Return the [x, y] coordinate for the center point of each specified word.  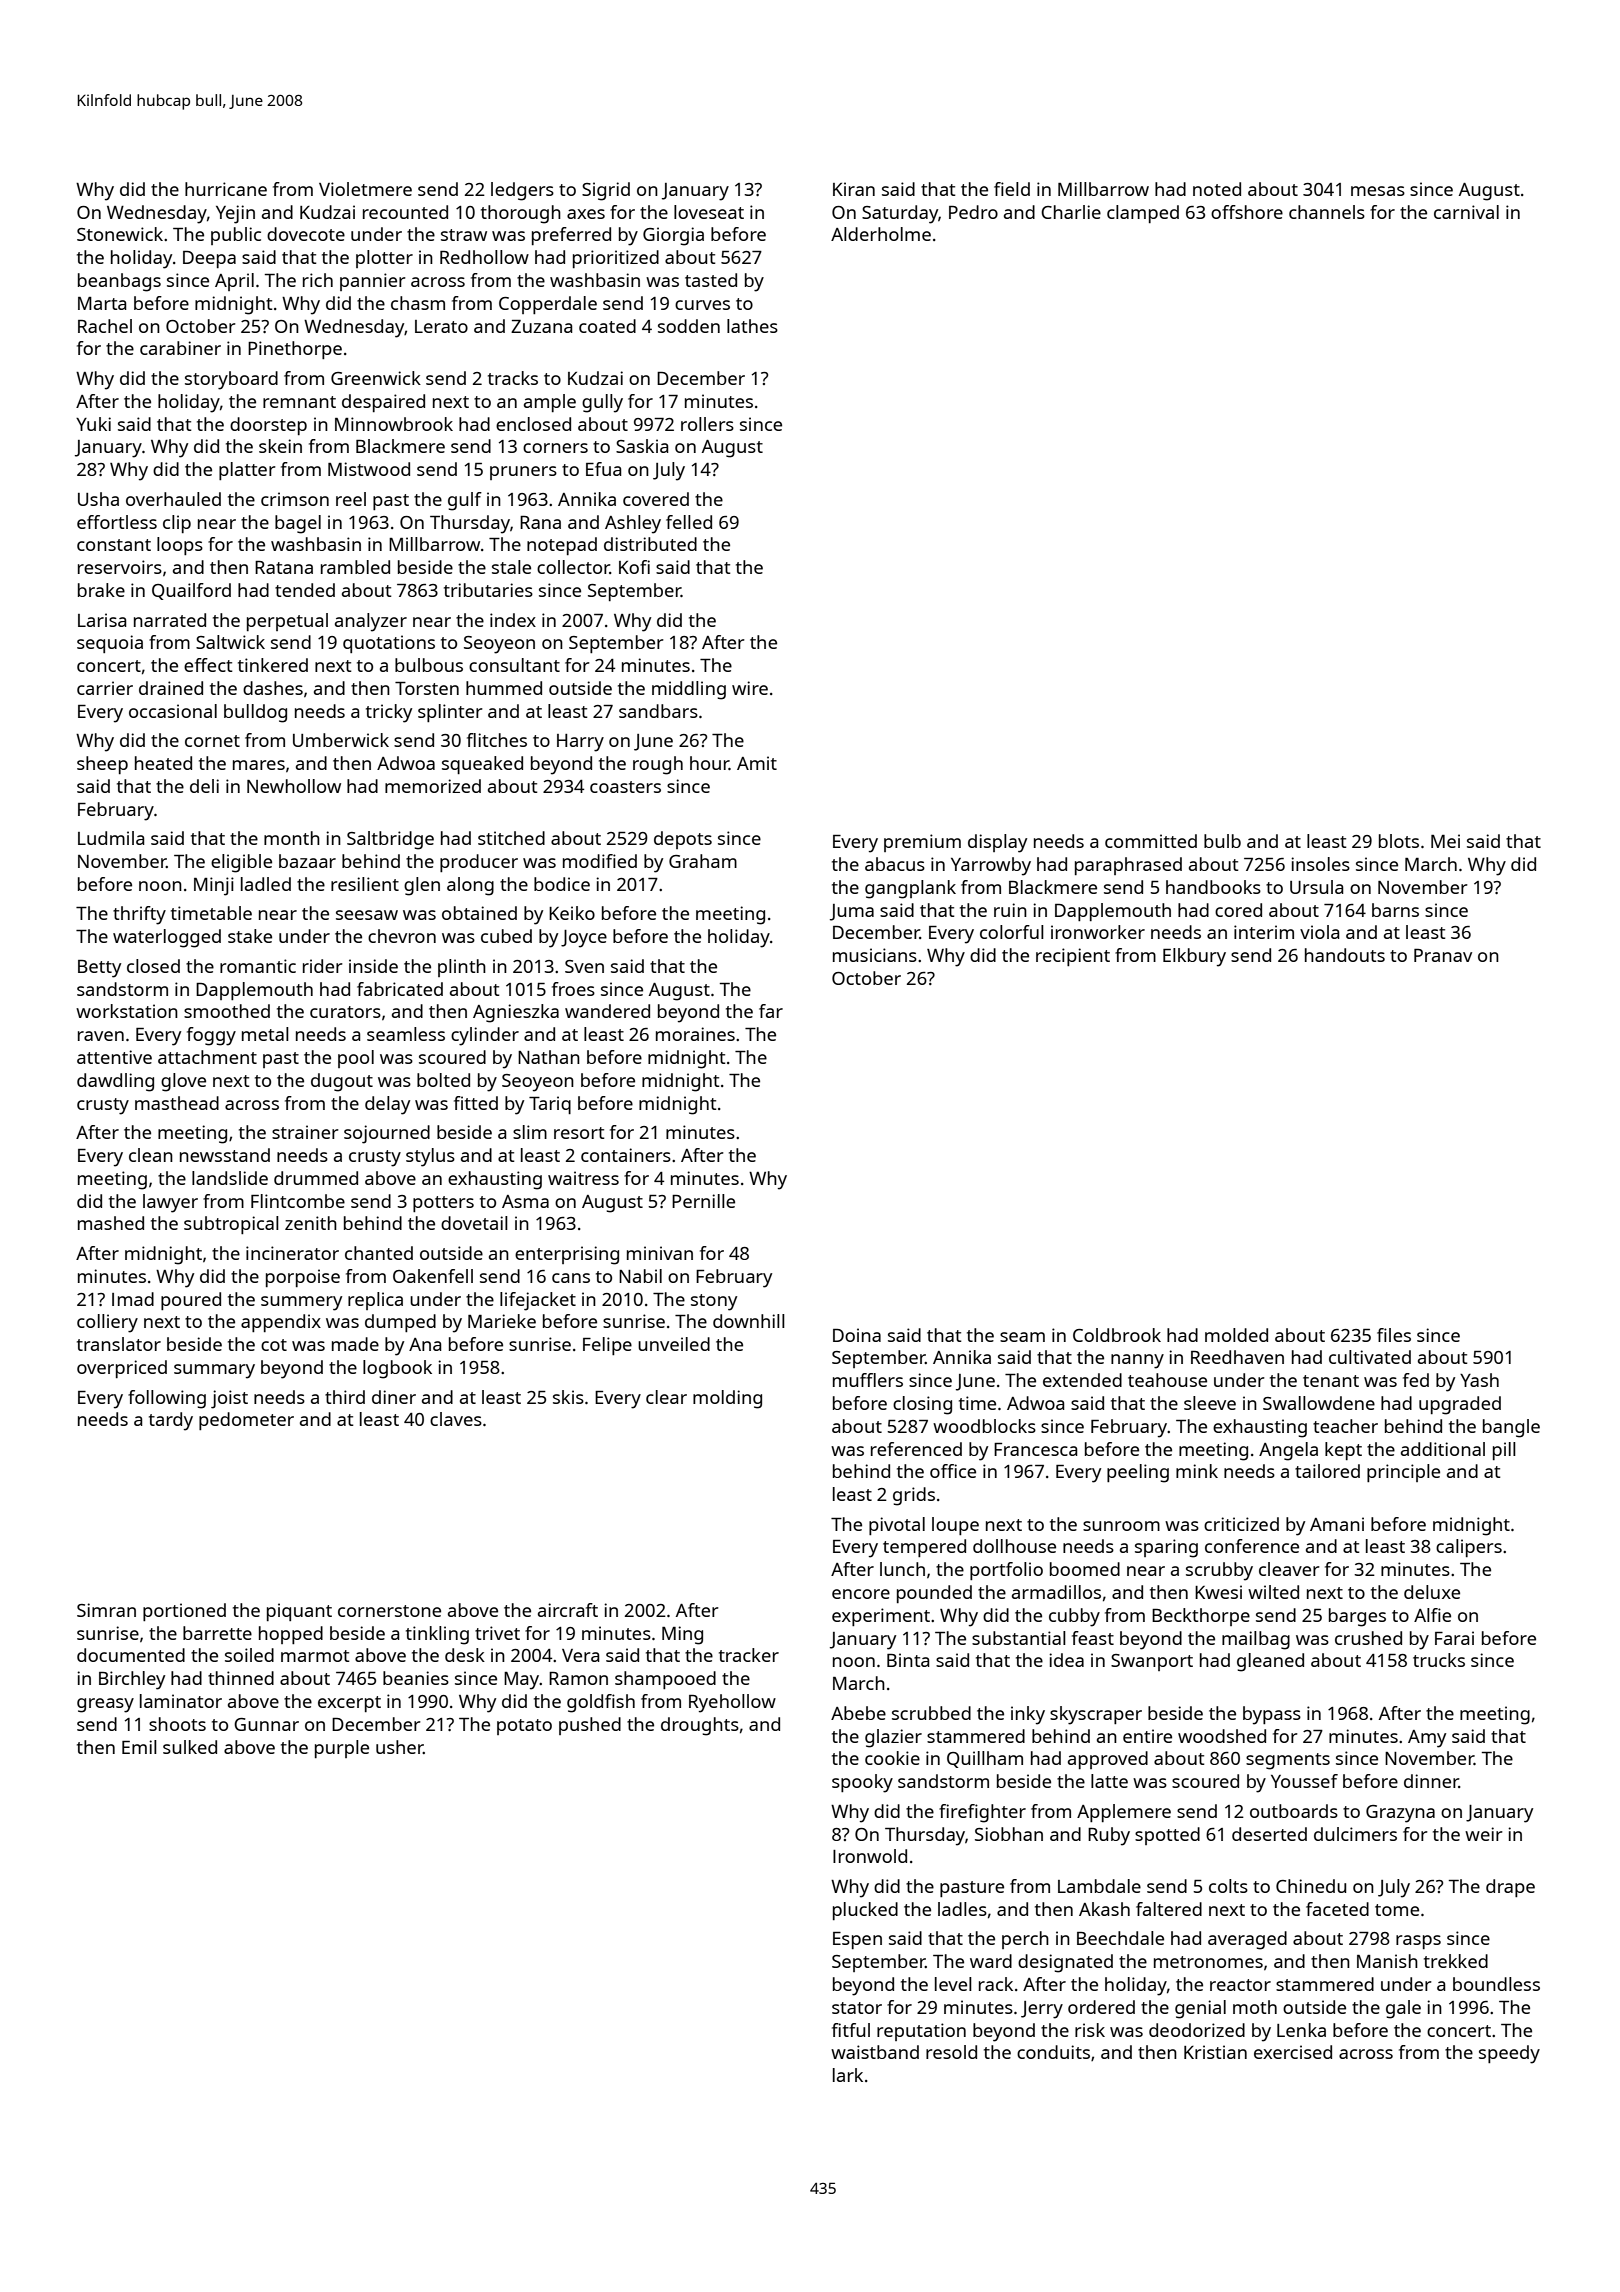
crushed [1368, 1638]
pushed [590, 1726]
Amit [757, 763]
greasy [105, 1705]
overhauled [173, 499]
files [1394, 1335]
